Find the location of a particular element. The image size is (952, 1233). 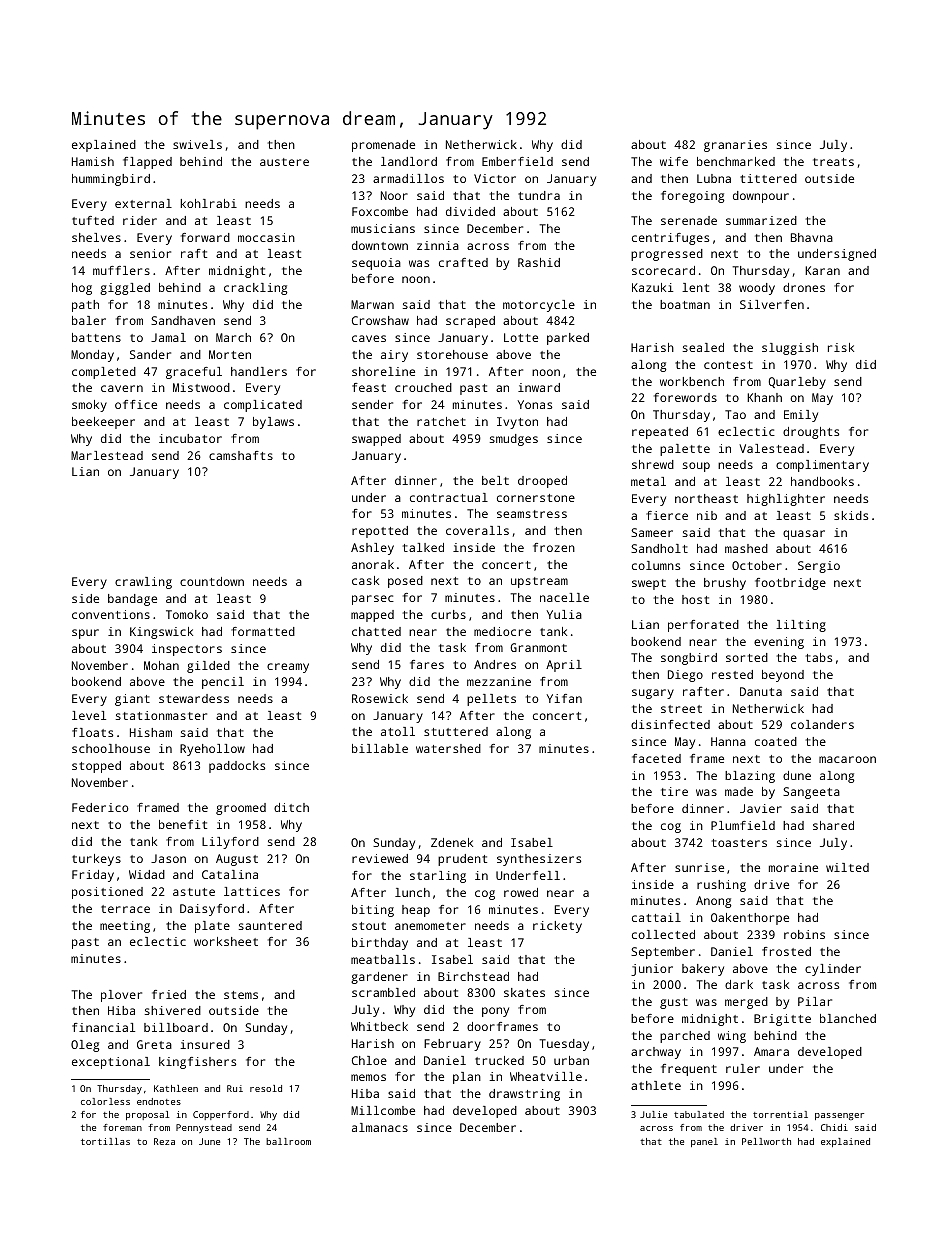

motorcycle is located at coordinates (539, 306).
